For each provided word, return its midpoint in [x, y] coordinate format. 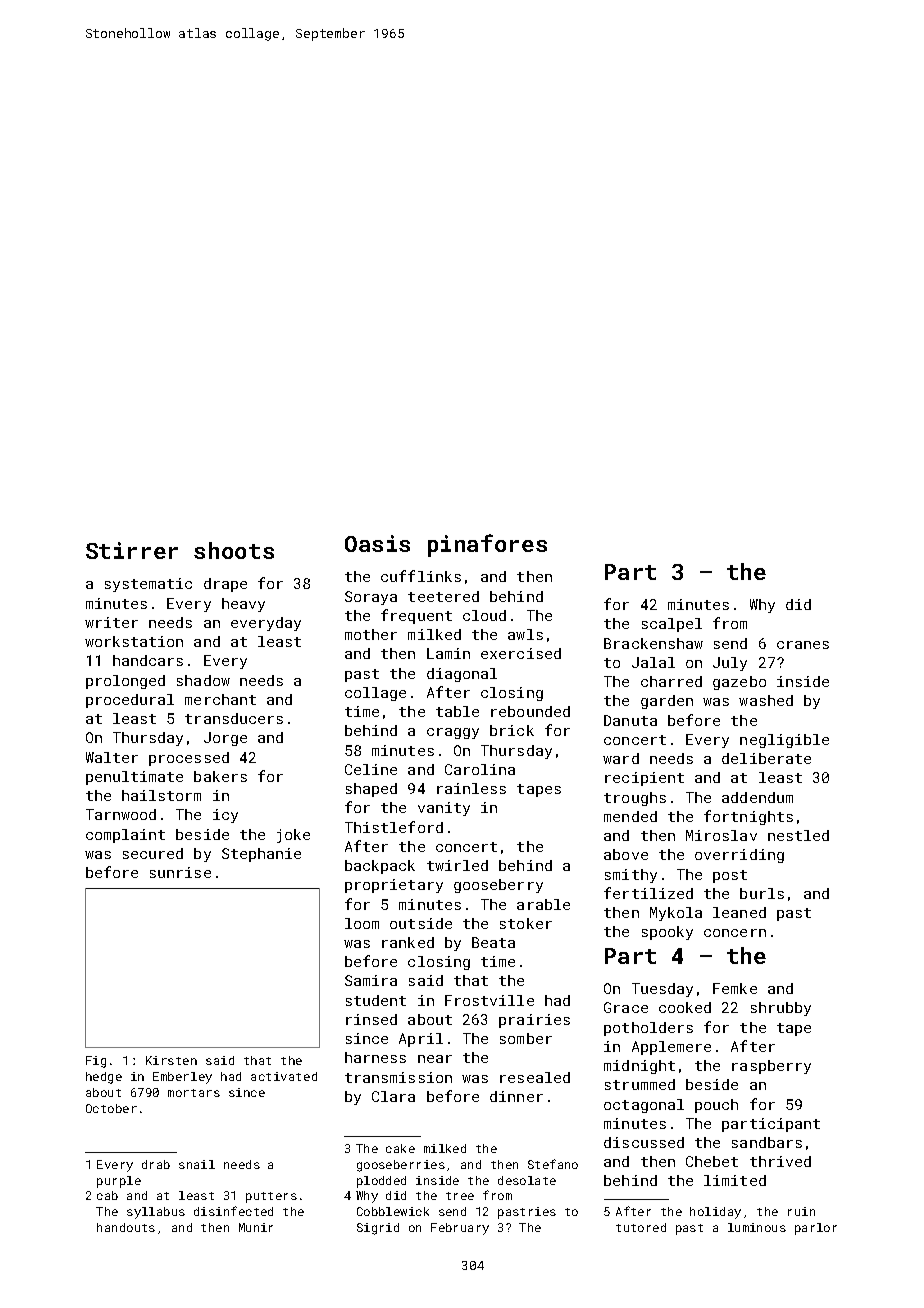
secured [153, 853]
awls [525, 634]
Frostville [489, 1000]
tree [460, 1196]
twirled [457, 865]
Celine [371, 769]
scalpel [672, 625]
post [730, 876]
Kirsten [171, 1060]
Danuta [630, 720]
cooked [685, 1007]
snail [197, 1164]
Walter [112, 757]
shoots [234, 550]
